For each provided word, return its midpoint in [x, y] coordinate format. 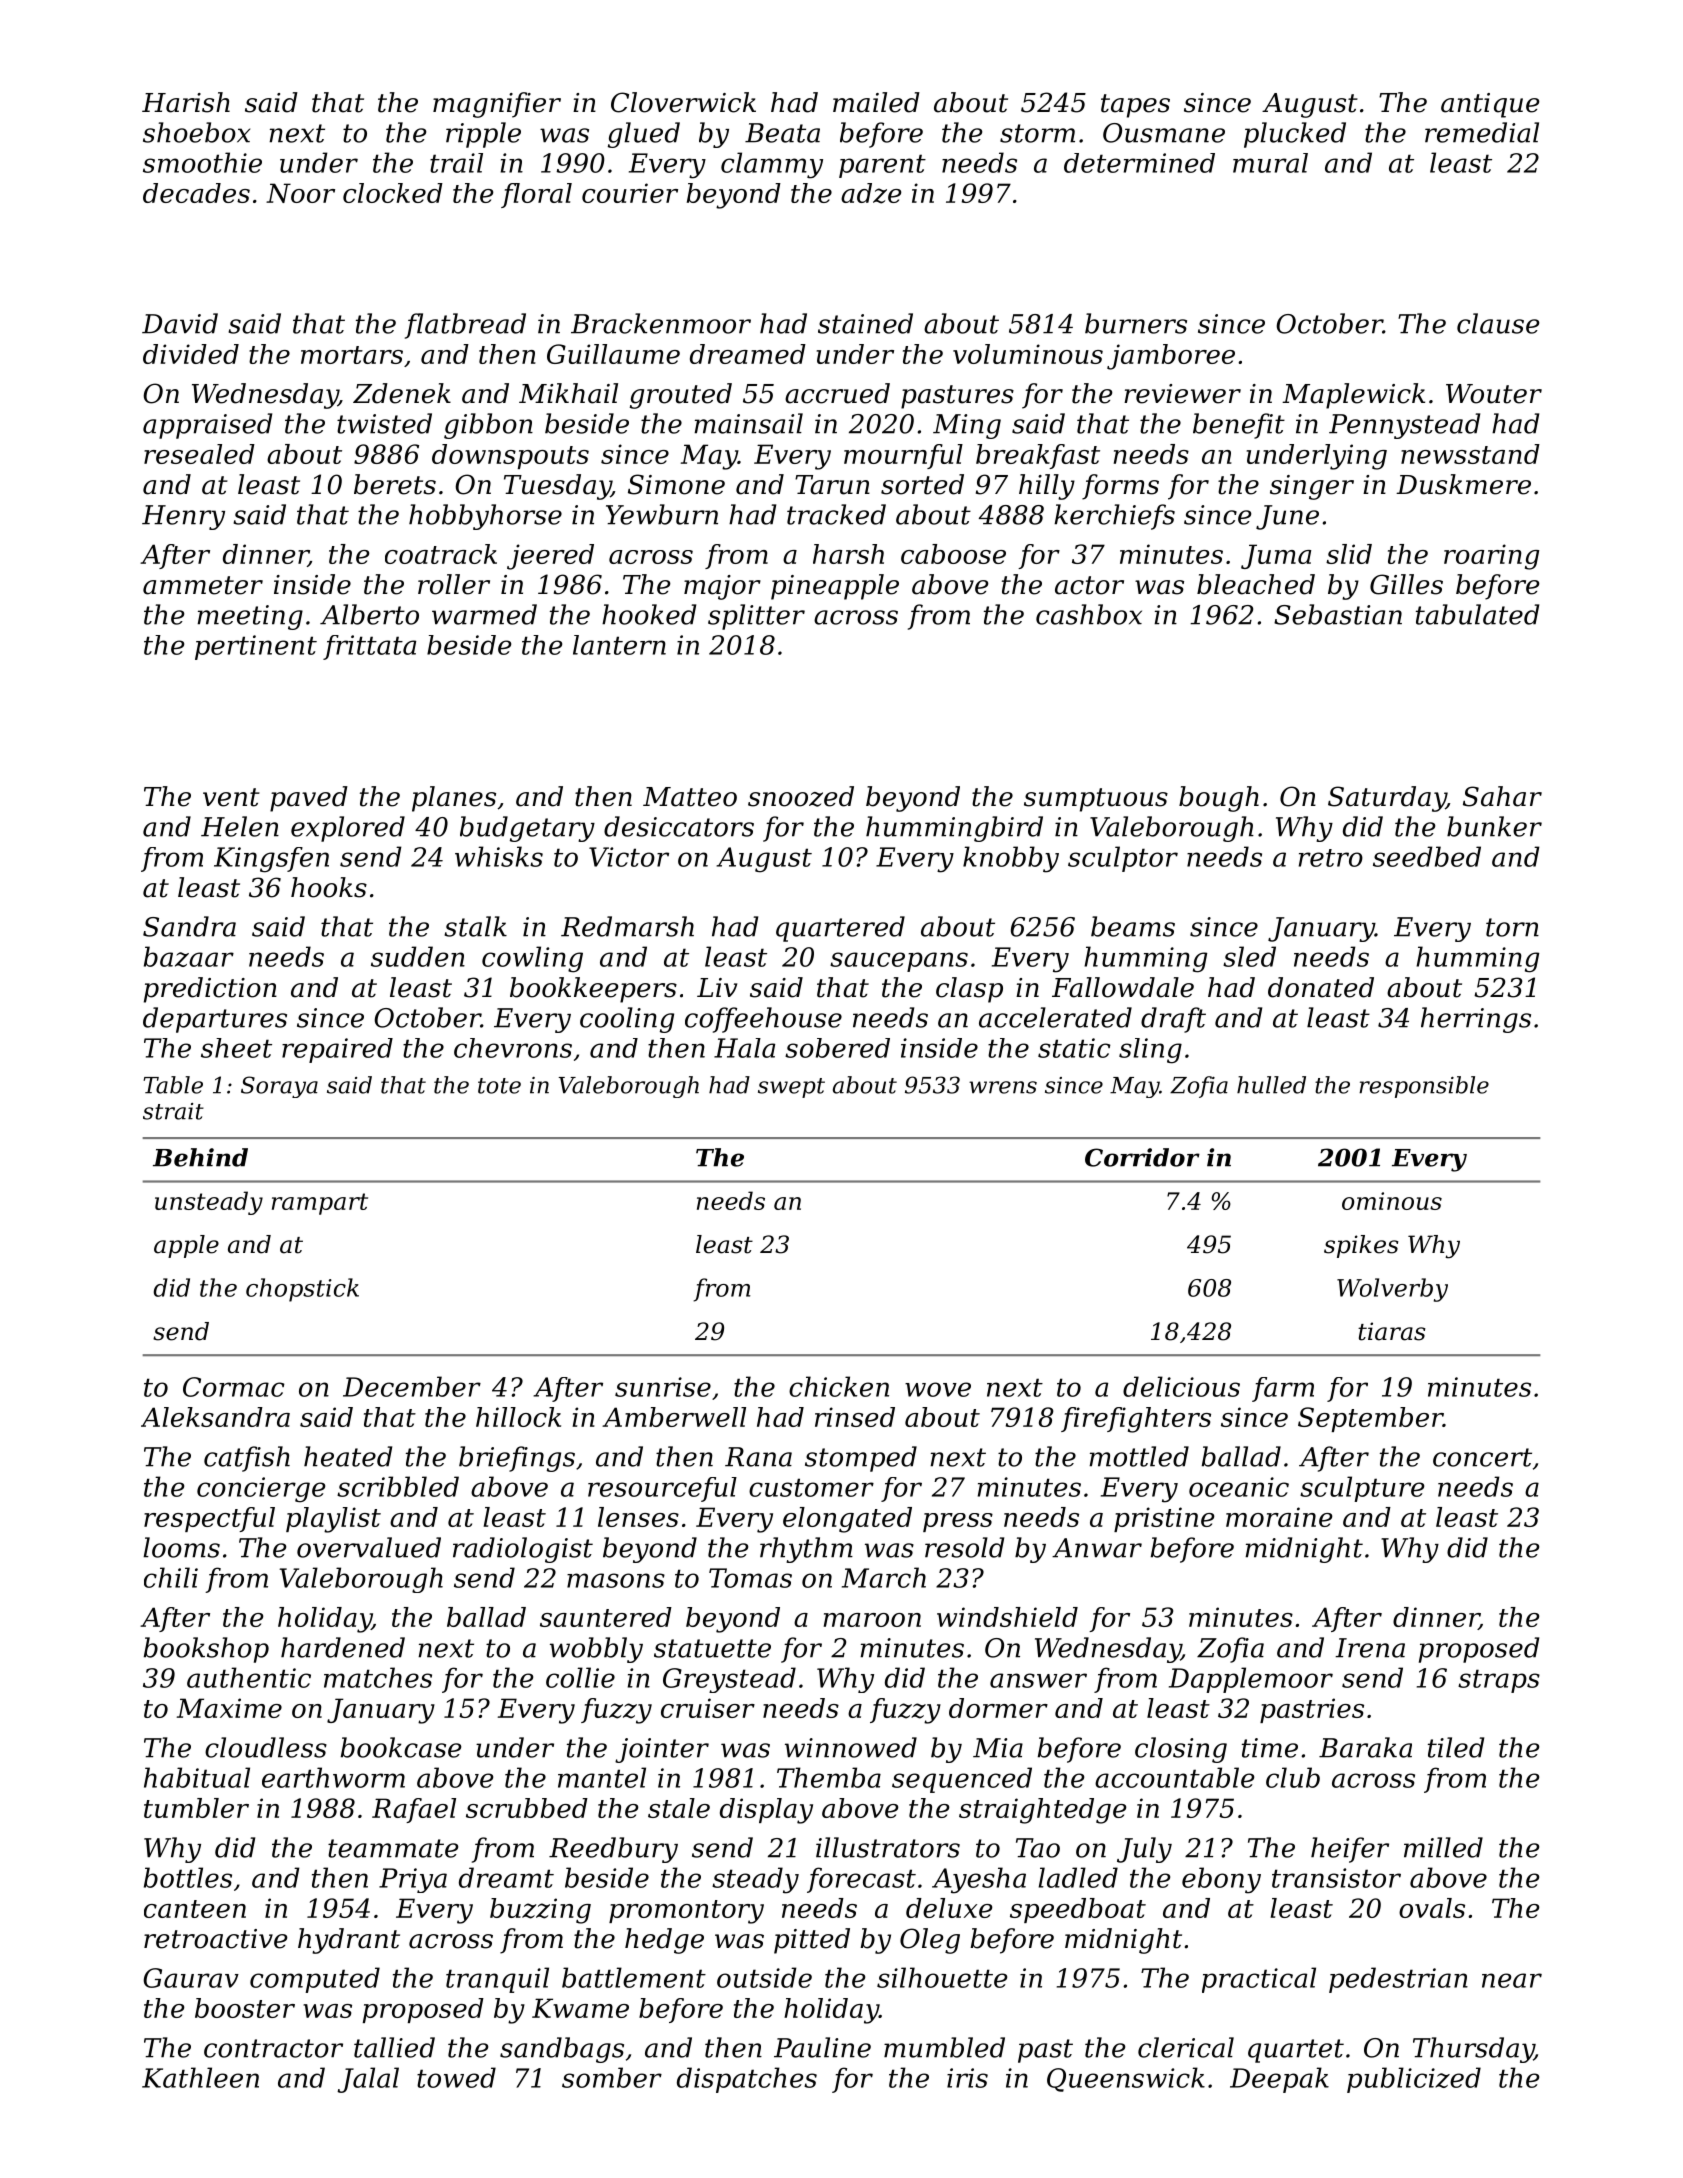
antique [1490, 105]
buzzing [540, 1911]
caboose [953, 554]
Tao [1038, 1848]
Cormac [234, 1387]
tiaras [1391, 1331]
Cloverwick [683, 102]
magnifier [497, 105]
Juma [1276, 556]
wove [938, 1389]
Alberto [369, 614]
